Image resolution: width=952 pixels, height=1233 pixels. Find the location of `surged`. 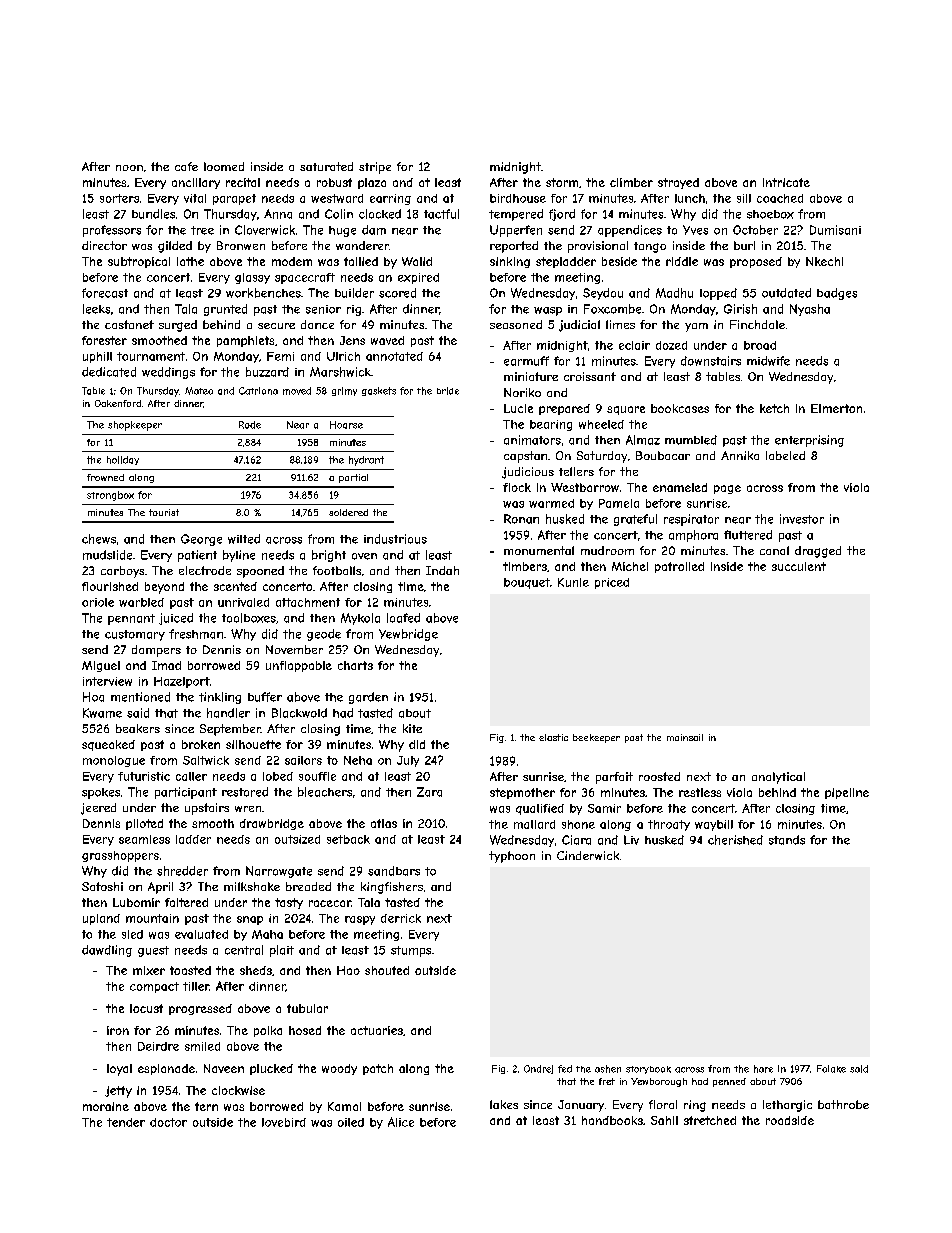

surged is located at coordinates (178, 326).
